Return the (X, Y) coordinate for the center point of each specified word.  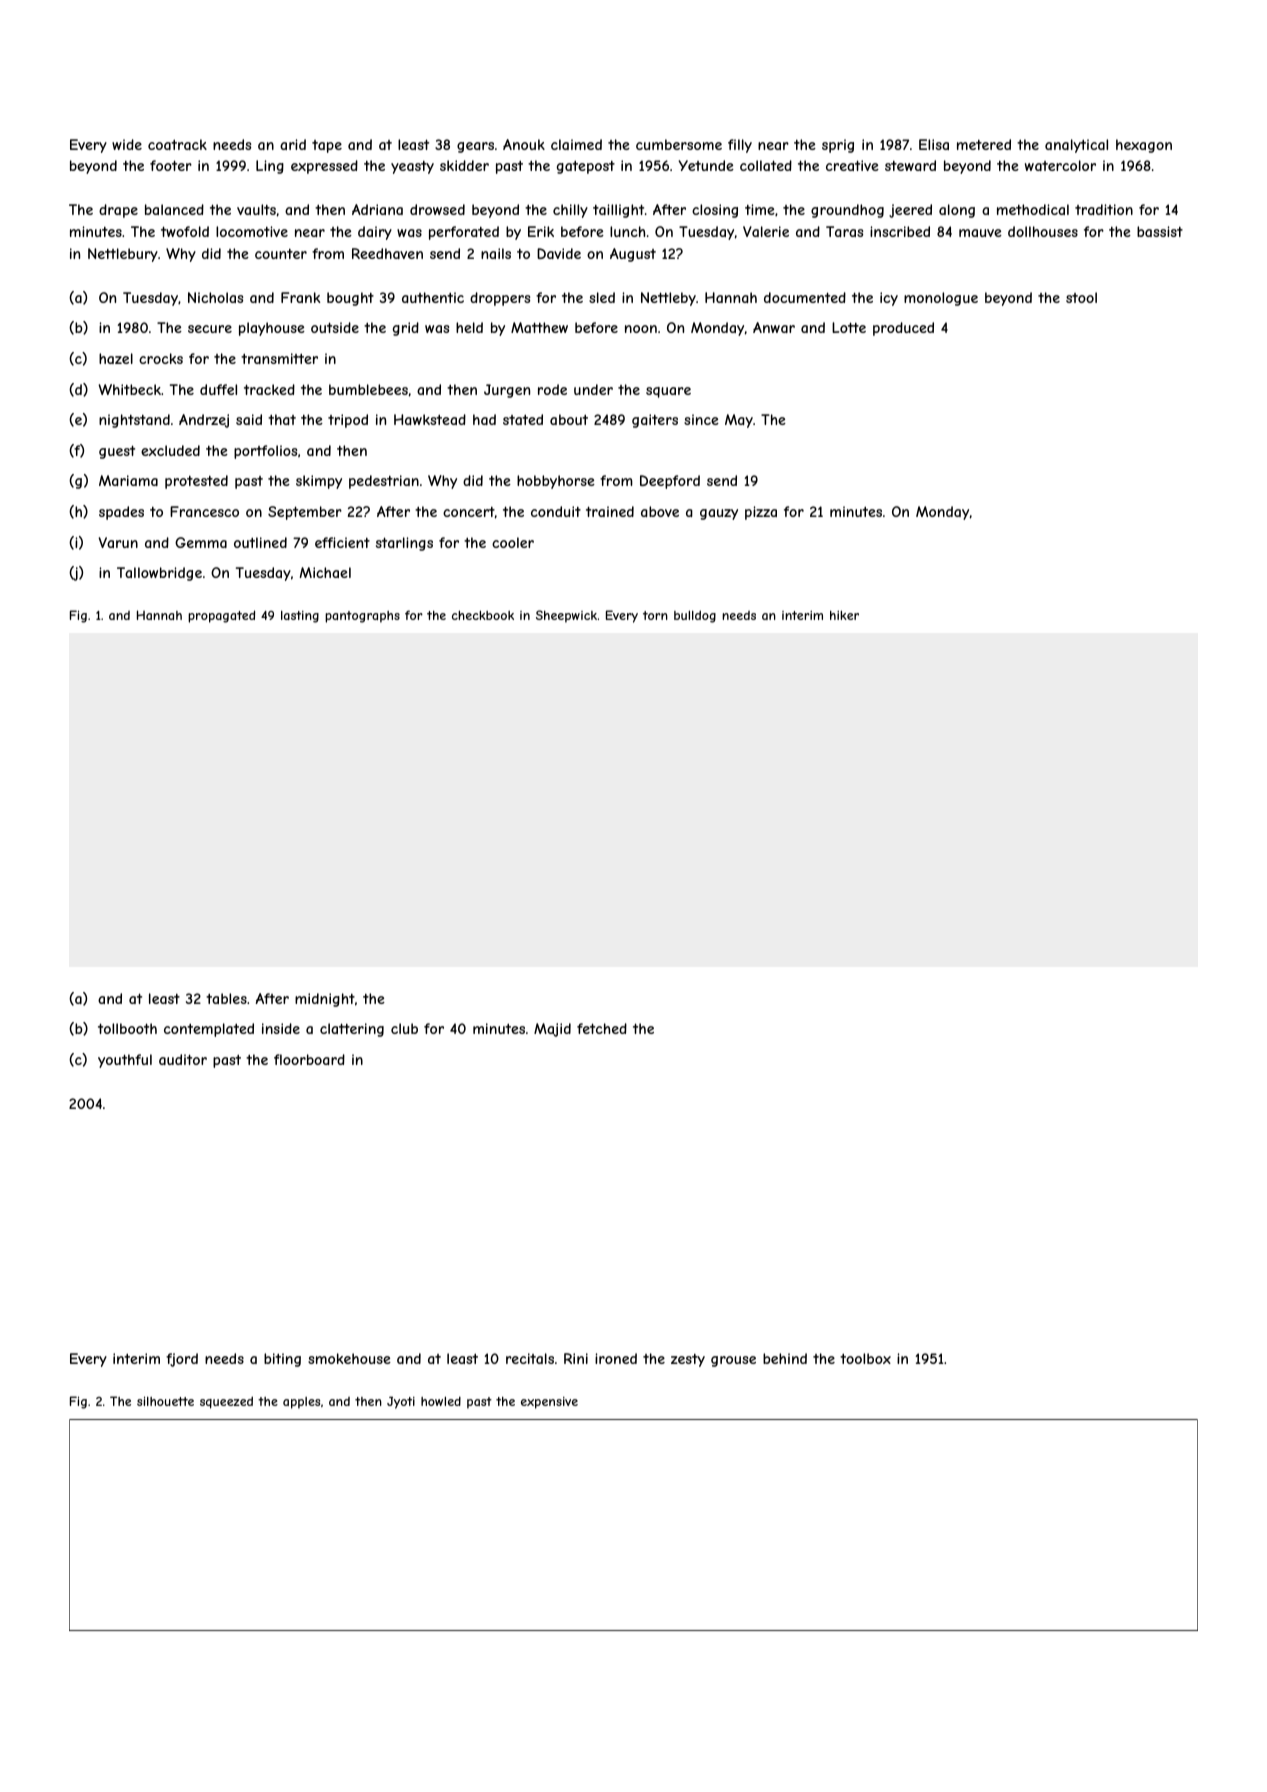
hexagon (1144, 146)
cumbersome (679, 144)
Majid (552, 1030)
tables (226, 998)
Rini (576, 1358)
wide (127, 144)
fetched (602, 1028)
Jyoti (401, 1402)
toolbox (865, 1358)
